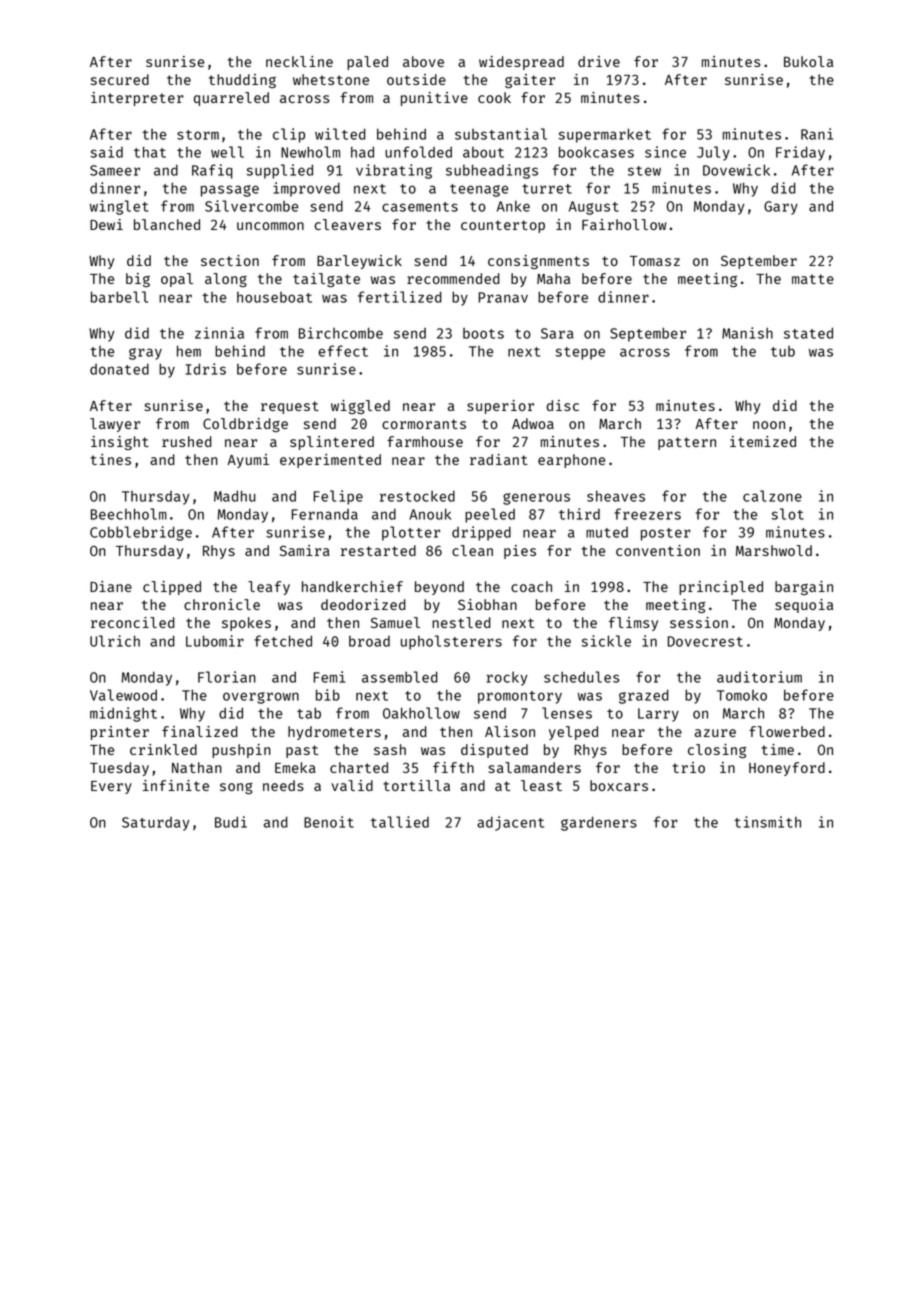 The height and width of the screenshot is (1308, 924). What do you see at coordinates (367, 63) in the screenshot?
I see `paled` at bounding box center [367, 63].
